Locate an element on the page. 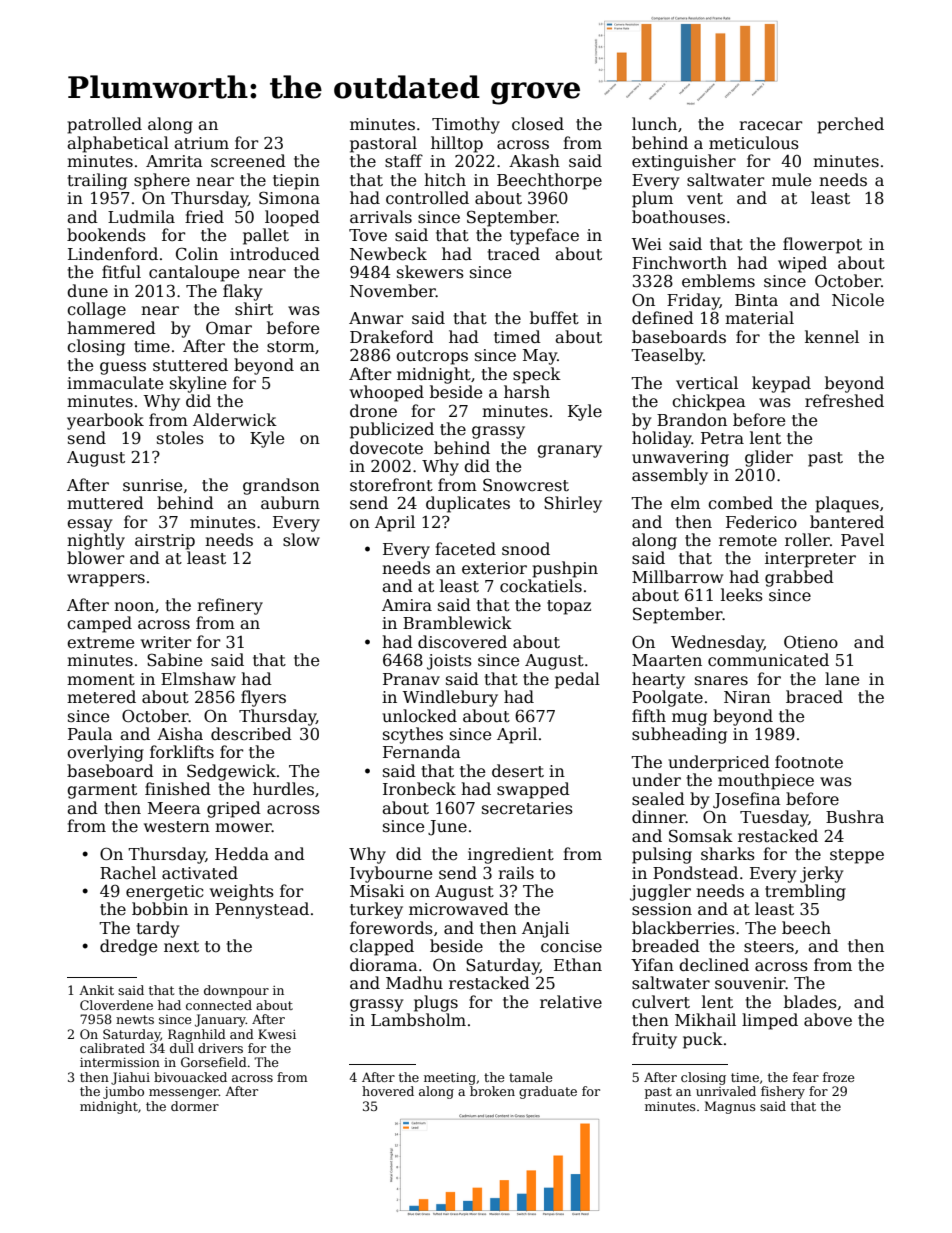 This image has height=1233, width=952. airstrip is located at coordinates (165, 542).
